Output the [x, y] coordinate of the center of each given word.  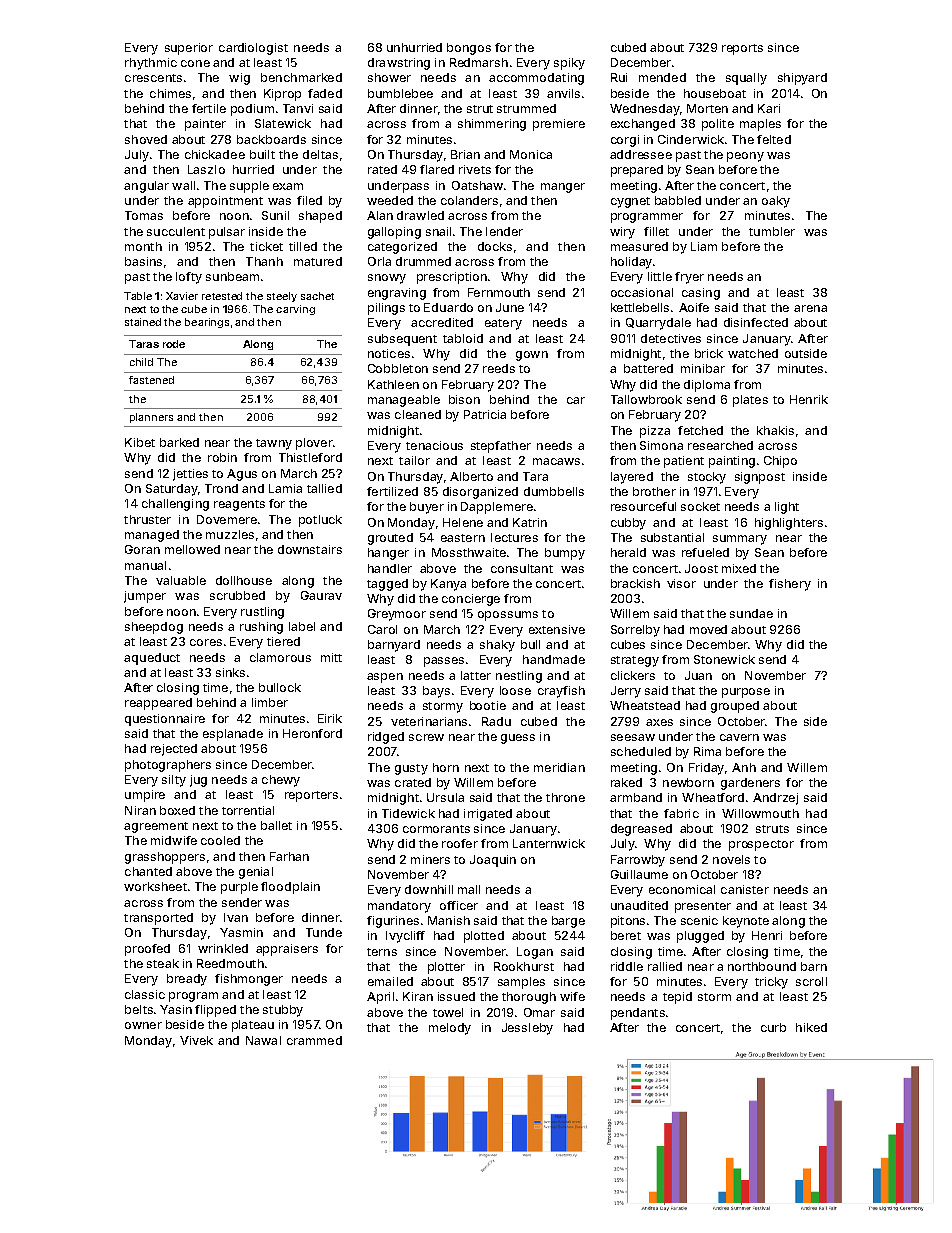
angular [146, 187]
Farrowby [638, 861]
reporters [311, 796]
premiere [559, 125]
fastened [151, 380]
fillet [656, 231]
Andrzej [775, 799]
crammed [314, 1040]
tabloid [463, 338]
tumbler [772, 231]
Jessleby [527, 1029]
